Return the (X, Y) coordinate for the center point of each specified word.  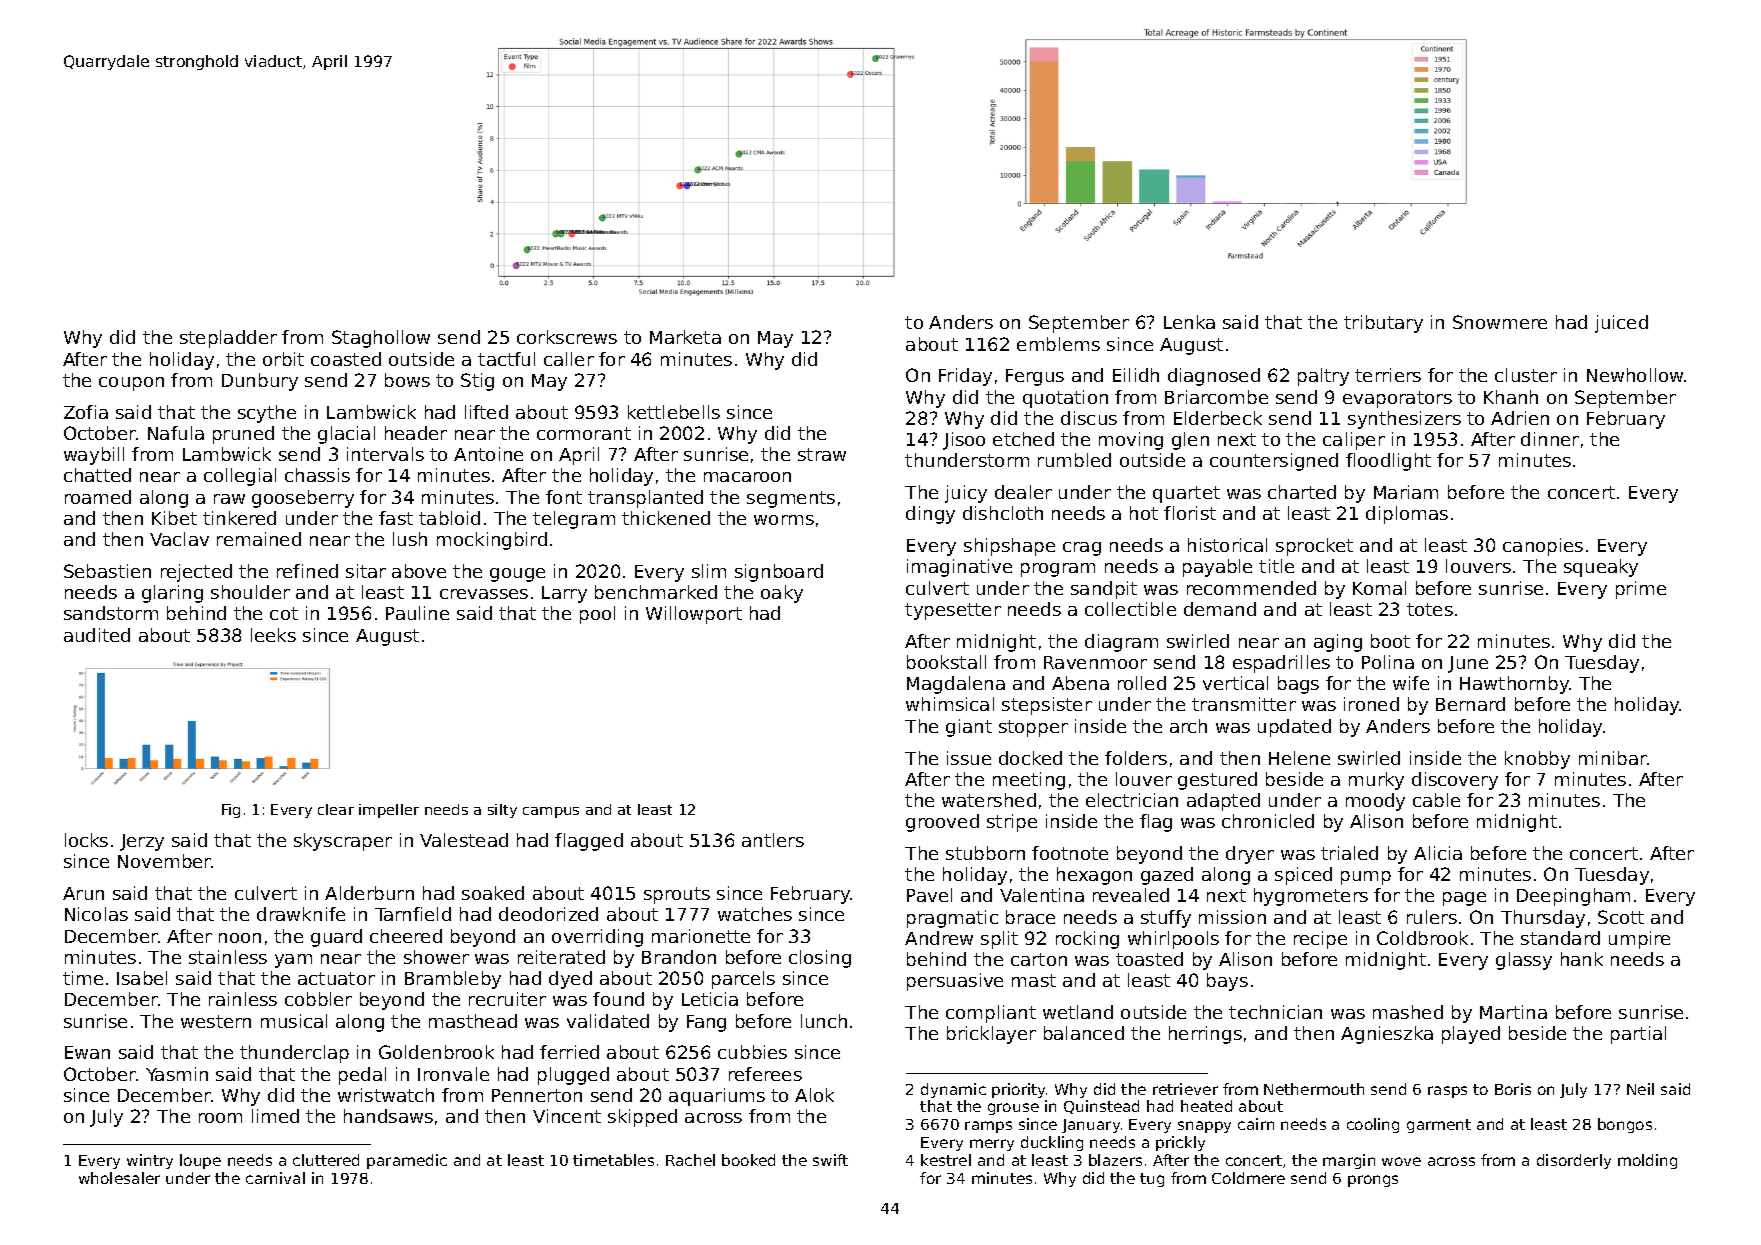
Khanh (1511, 397)
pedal (362, 1076)
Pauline (417, 613)
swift (830, 1160)
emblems (1058, 344)
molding (1647, 1161)
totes (1430, 609)
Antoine (488, 454)
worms (784, 520)
